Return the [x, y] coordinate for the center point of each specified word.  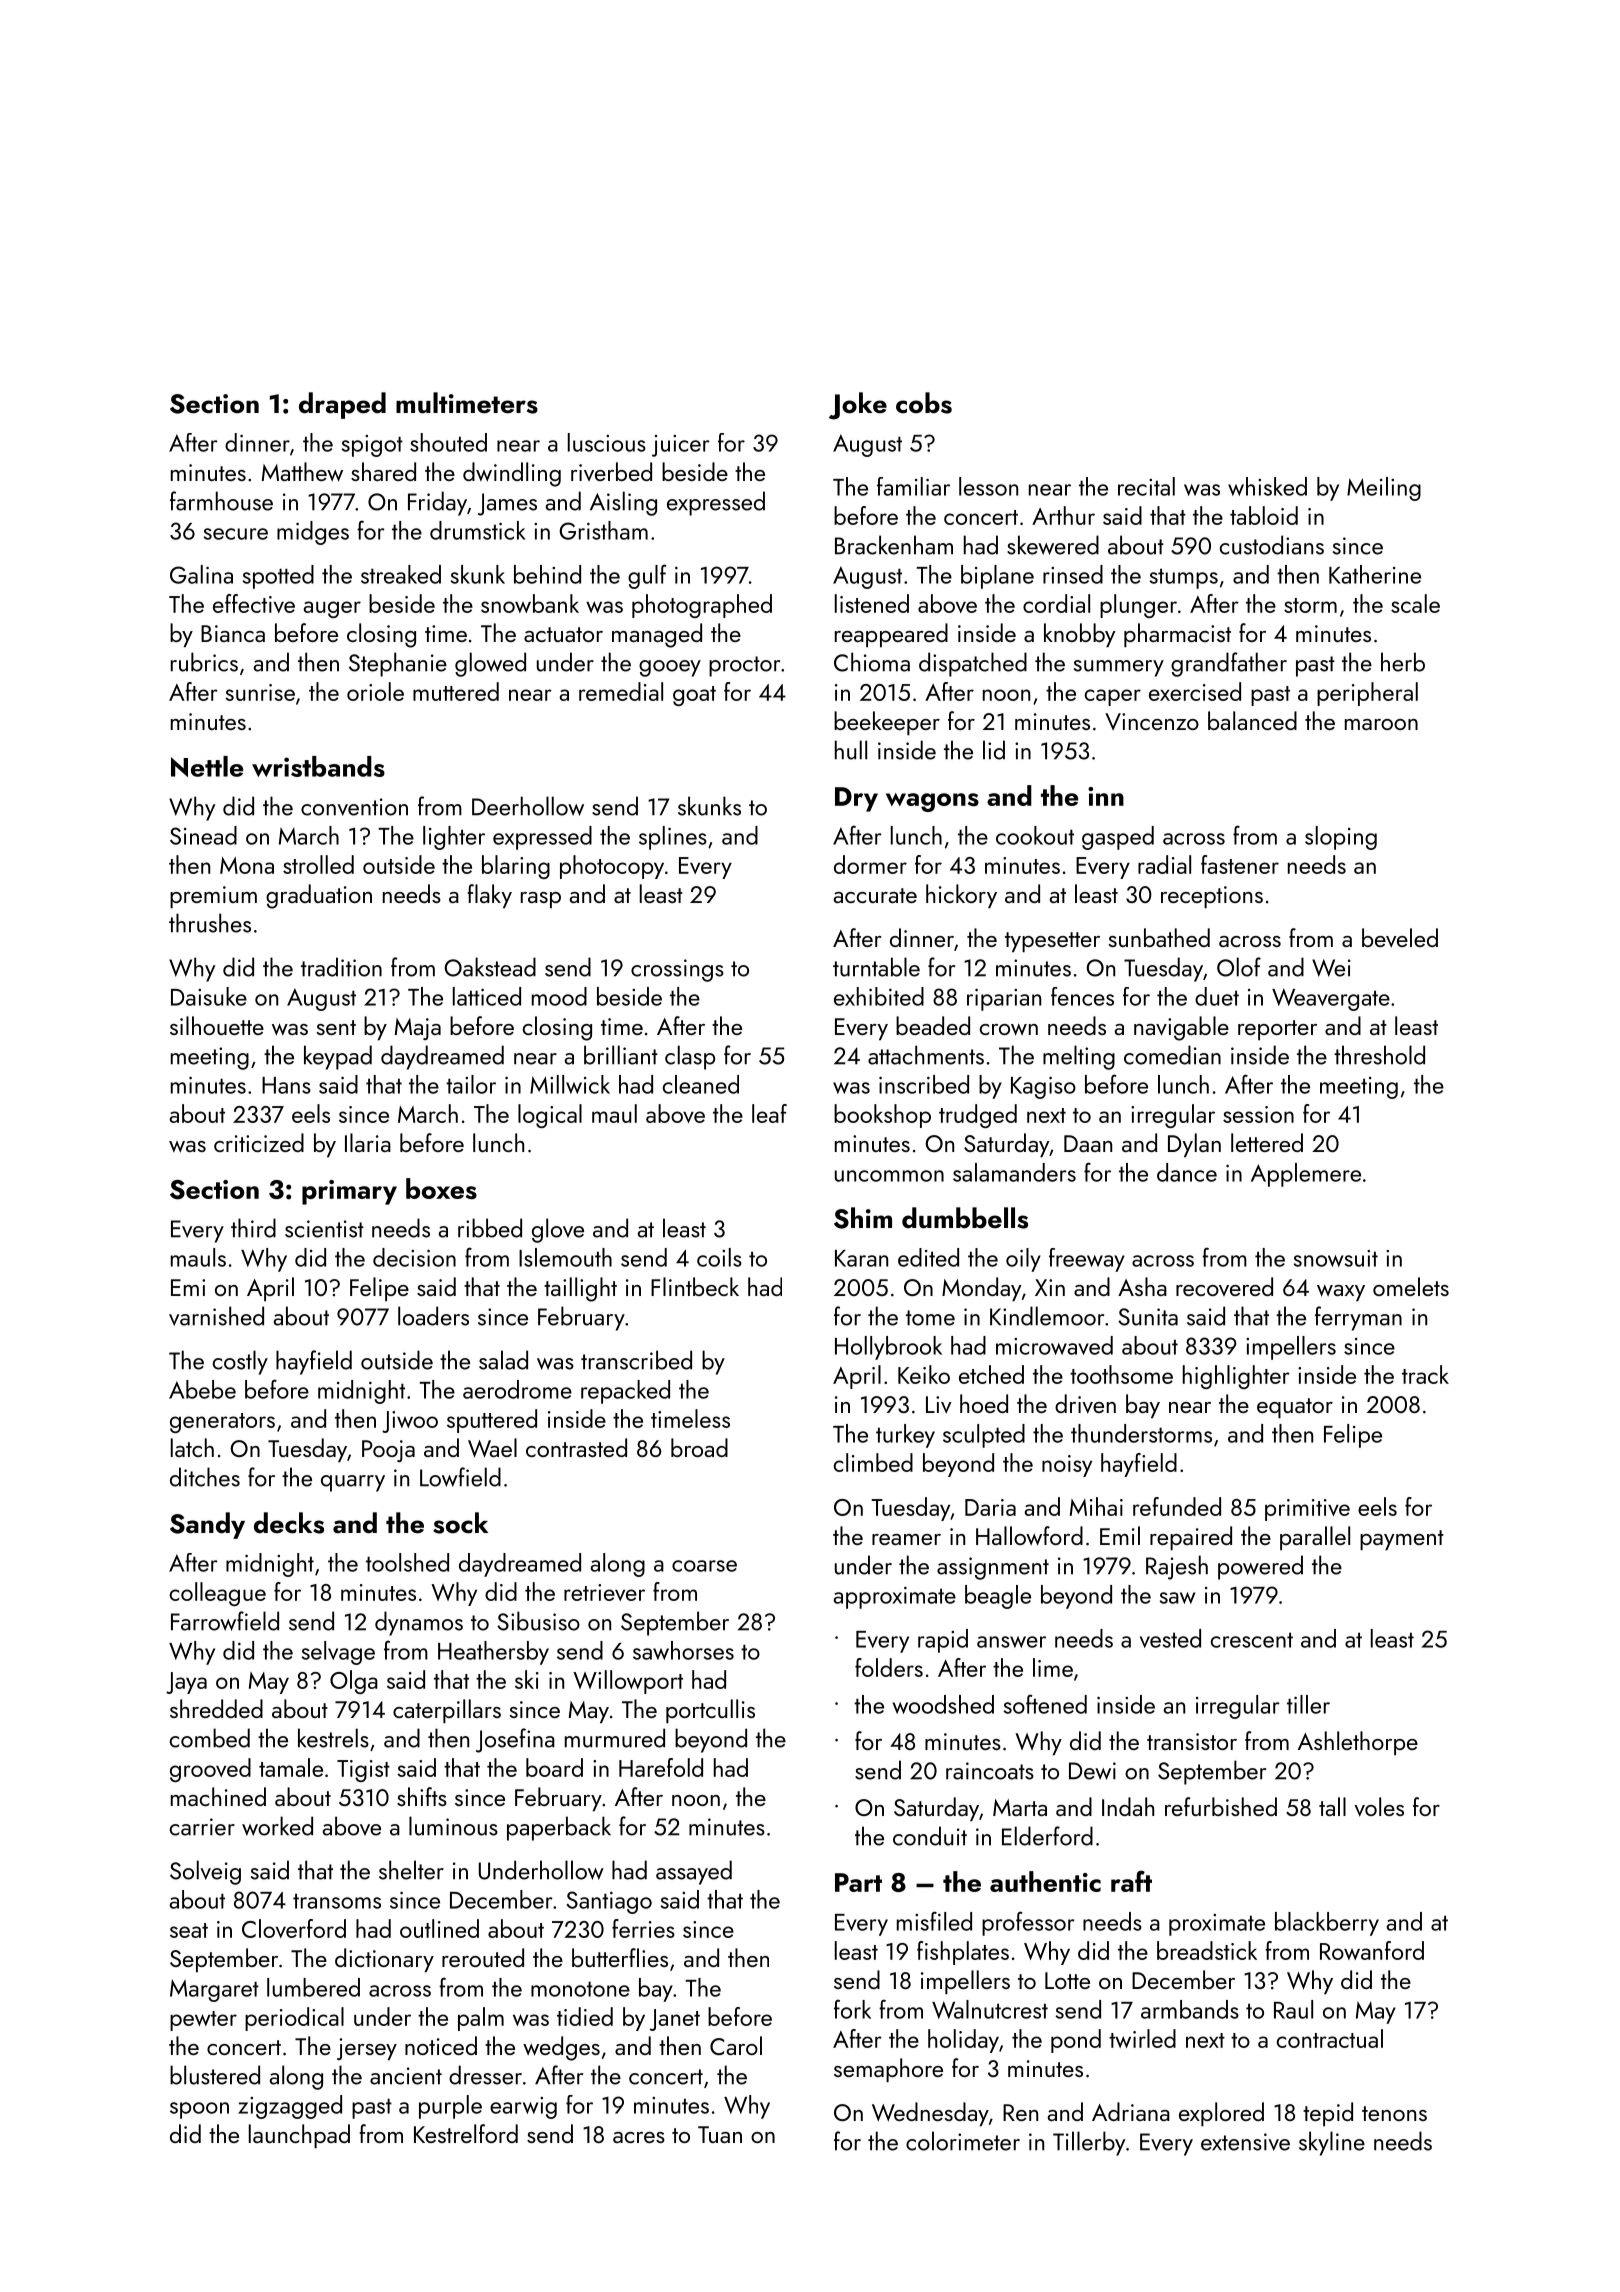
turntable [876, 967]
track [1425, 1374]
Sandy [207, 1525]
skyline [1332, 2143]
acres [639, 2137]
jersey [367, 2049]
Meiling [1384, 489]
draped [342, 405]
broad [699, 1447]
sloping [1341, 838]
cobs [924, 403]
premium [213, 897]
